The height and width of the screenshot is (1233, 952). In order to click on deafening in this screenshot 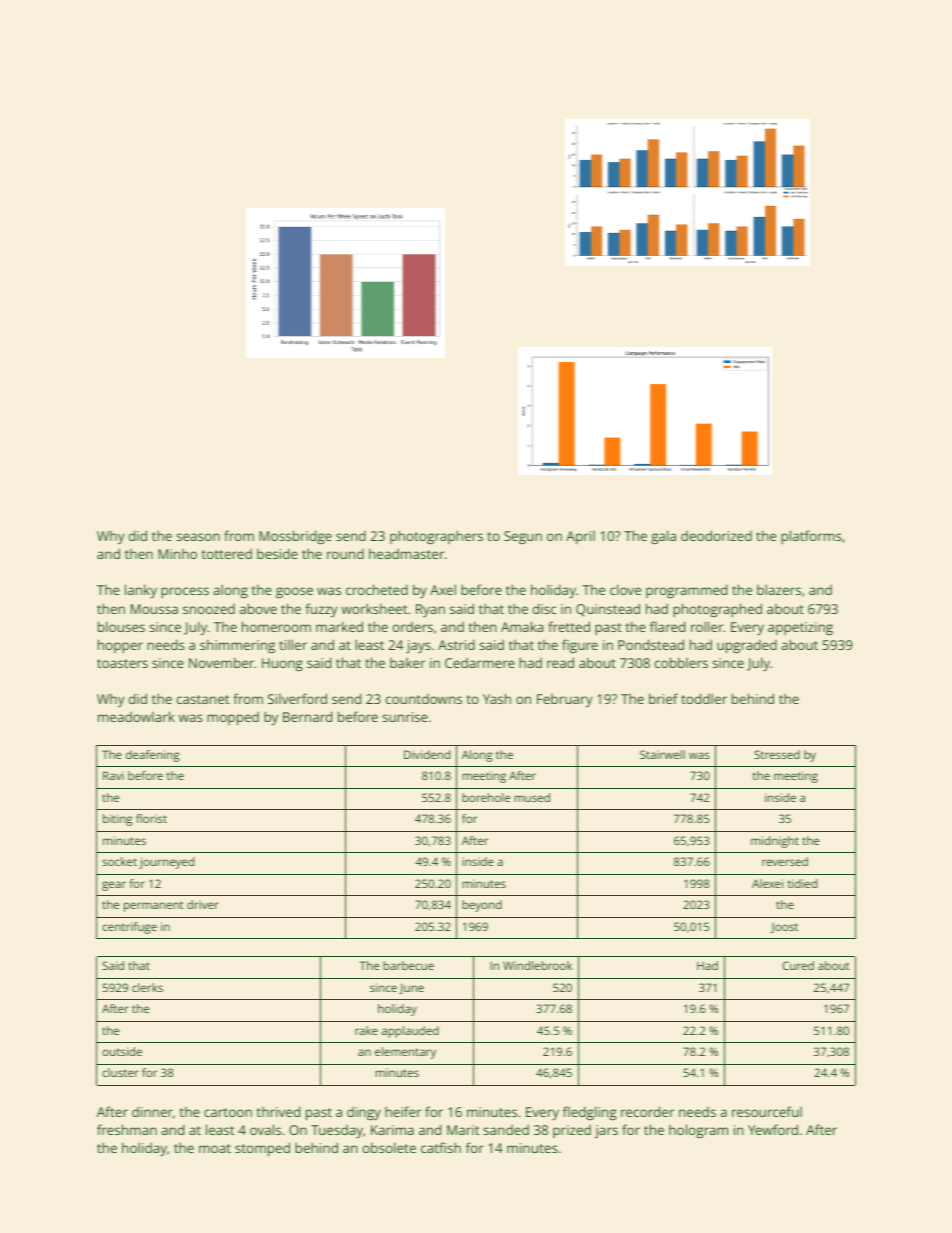, I will do `click(152, 756)`.
